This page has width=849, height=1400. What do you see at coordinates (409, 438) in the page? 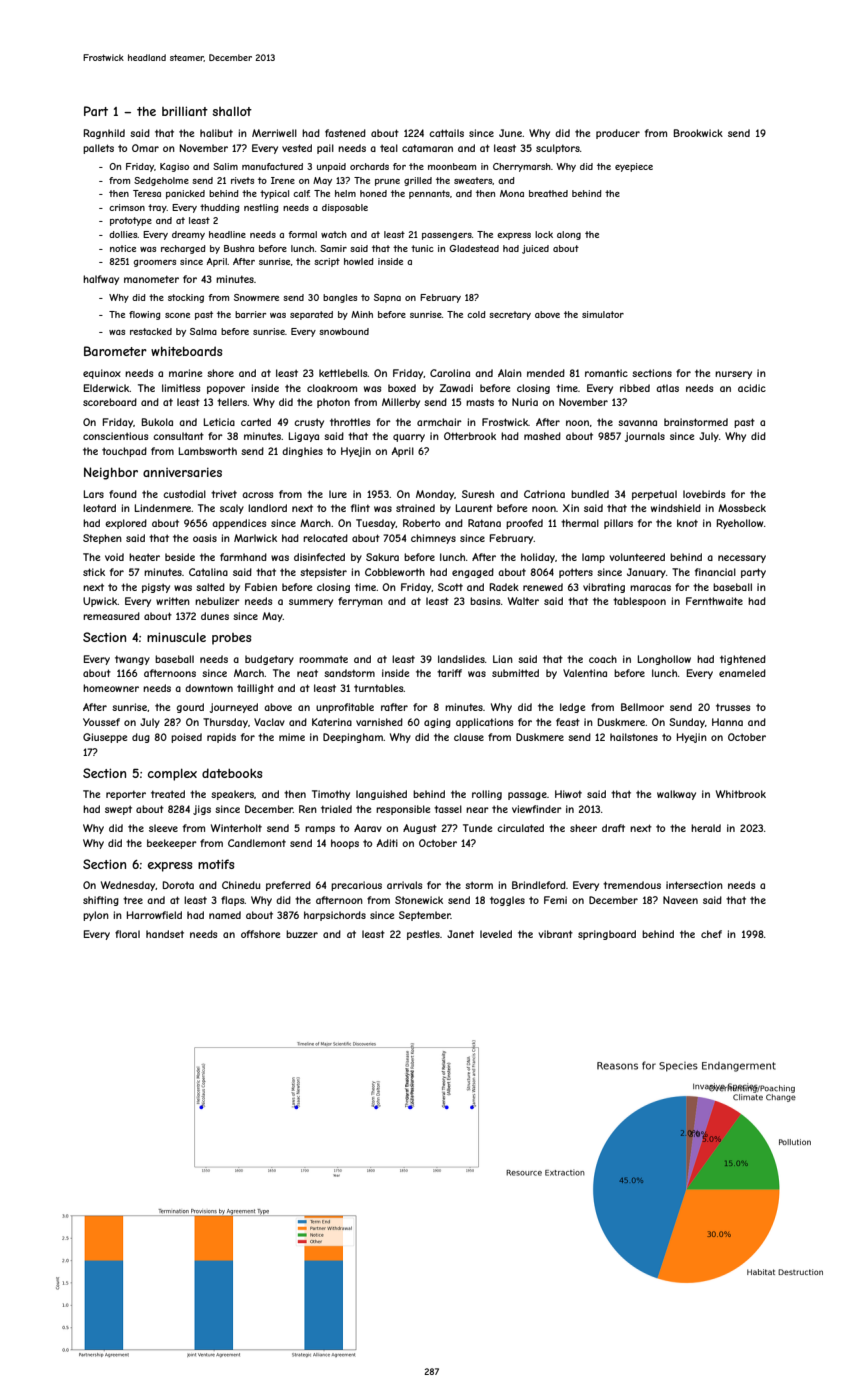
I see `quarry` at bounding box center [409, 438].
